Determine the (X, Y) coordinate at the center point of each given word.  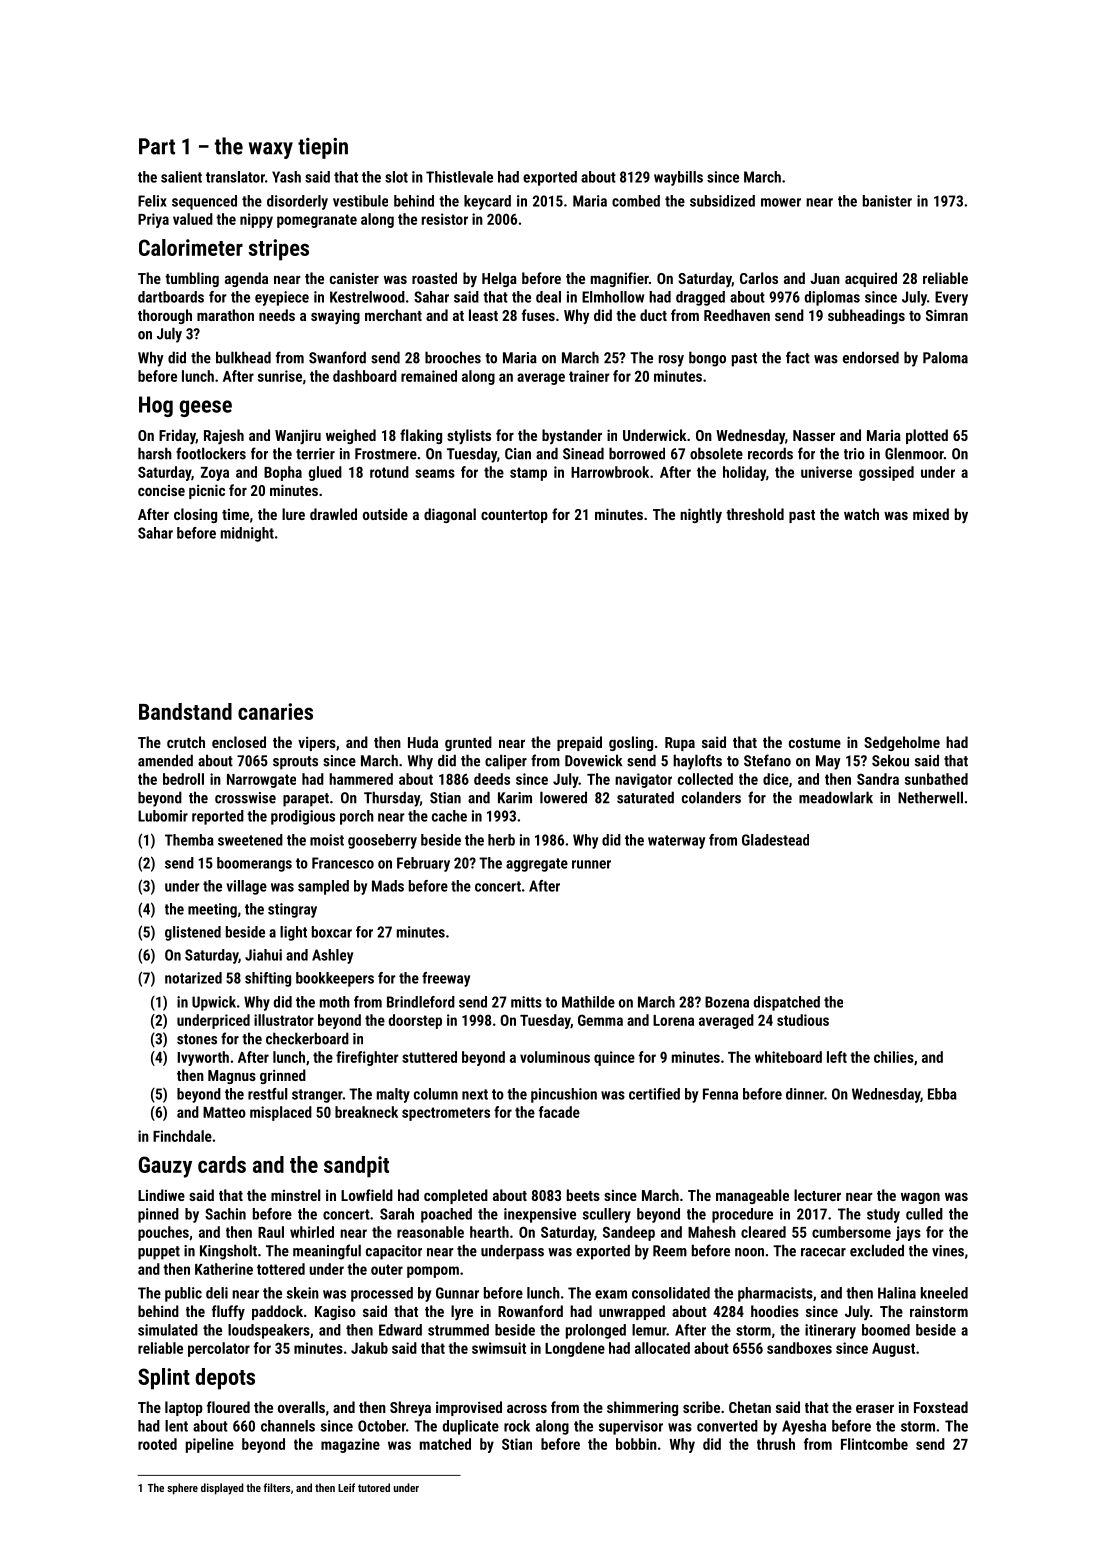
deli (217, 1293)
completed (456, 1196)
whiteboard (788, 1057)
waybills (678, 178)
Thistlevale (459, 177)
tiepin (323, 148)
